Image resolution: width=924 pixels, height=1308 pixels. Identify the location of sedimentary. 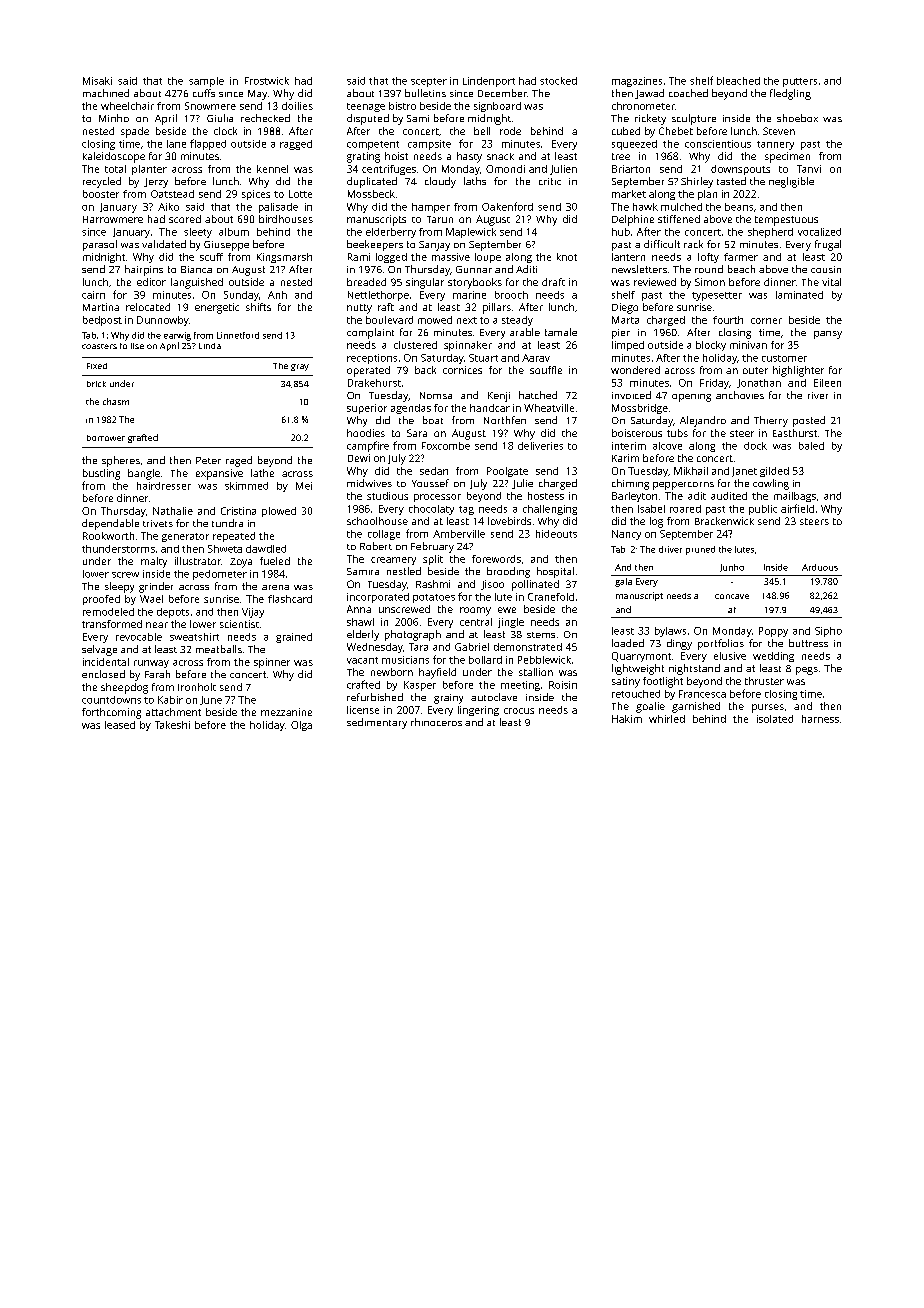
(377, 723).
